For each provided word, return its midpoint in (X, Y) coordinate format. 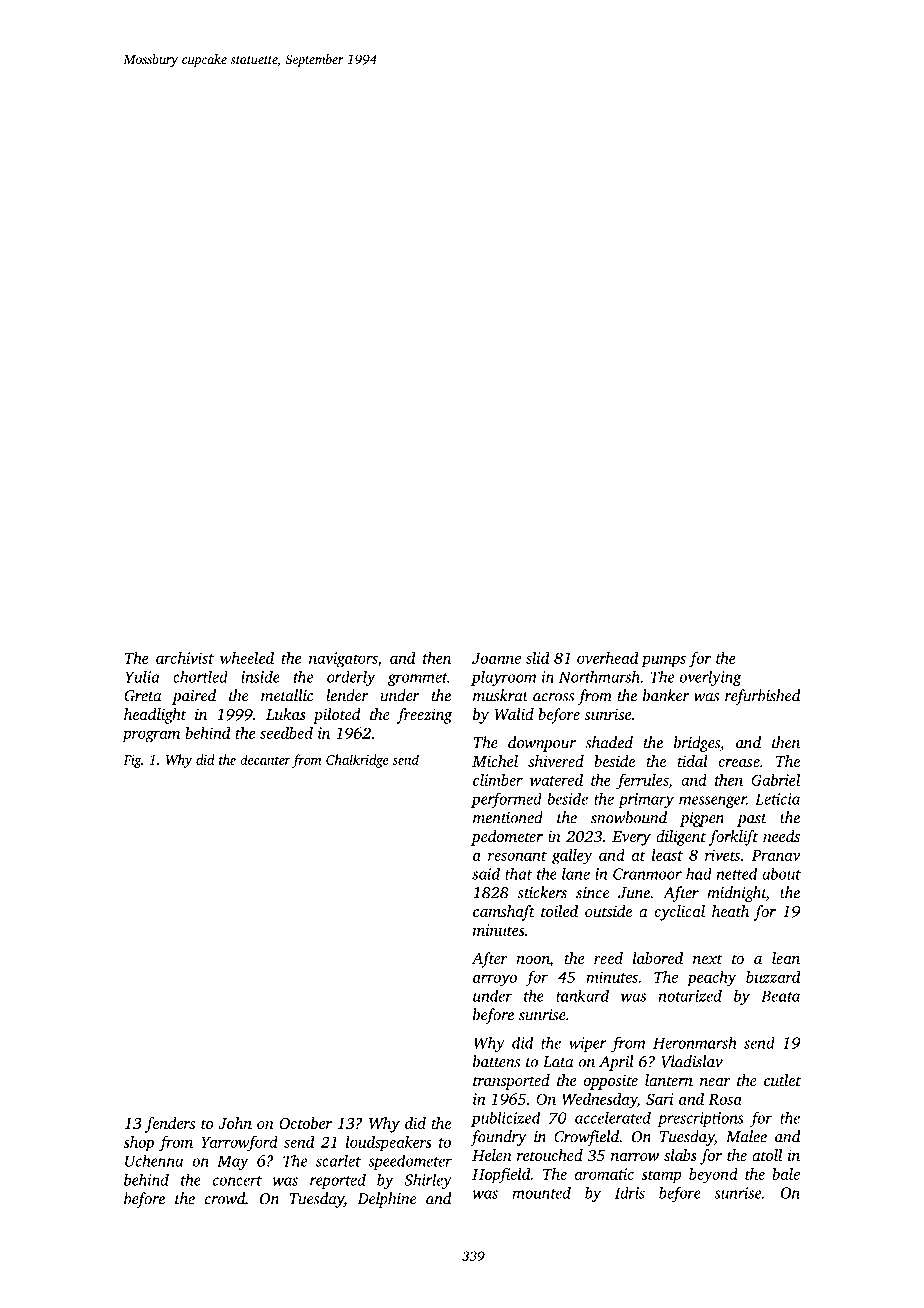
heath (730, 911)
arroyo (495, 980)
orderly (351, 678)
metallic (287, 695)
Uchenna (154, 1160)
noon (533, 961)
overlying (710, 678)
